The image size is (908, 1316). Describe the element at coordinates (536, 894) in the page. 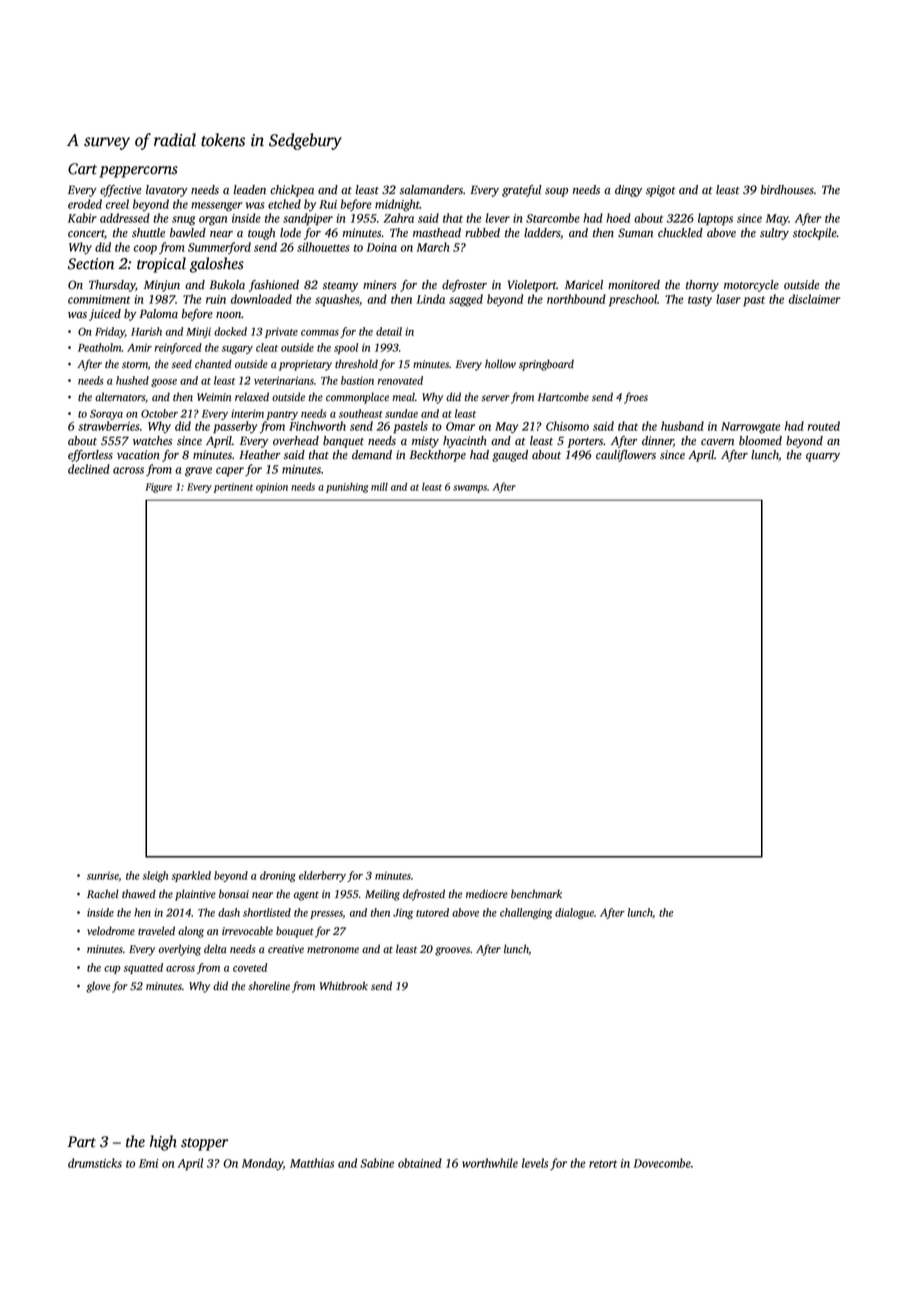

I see `benchmark` at that location.
